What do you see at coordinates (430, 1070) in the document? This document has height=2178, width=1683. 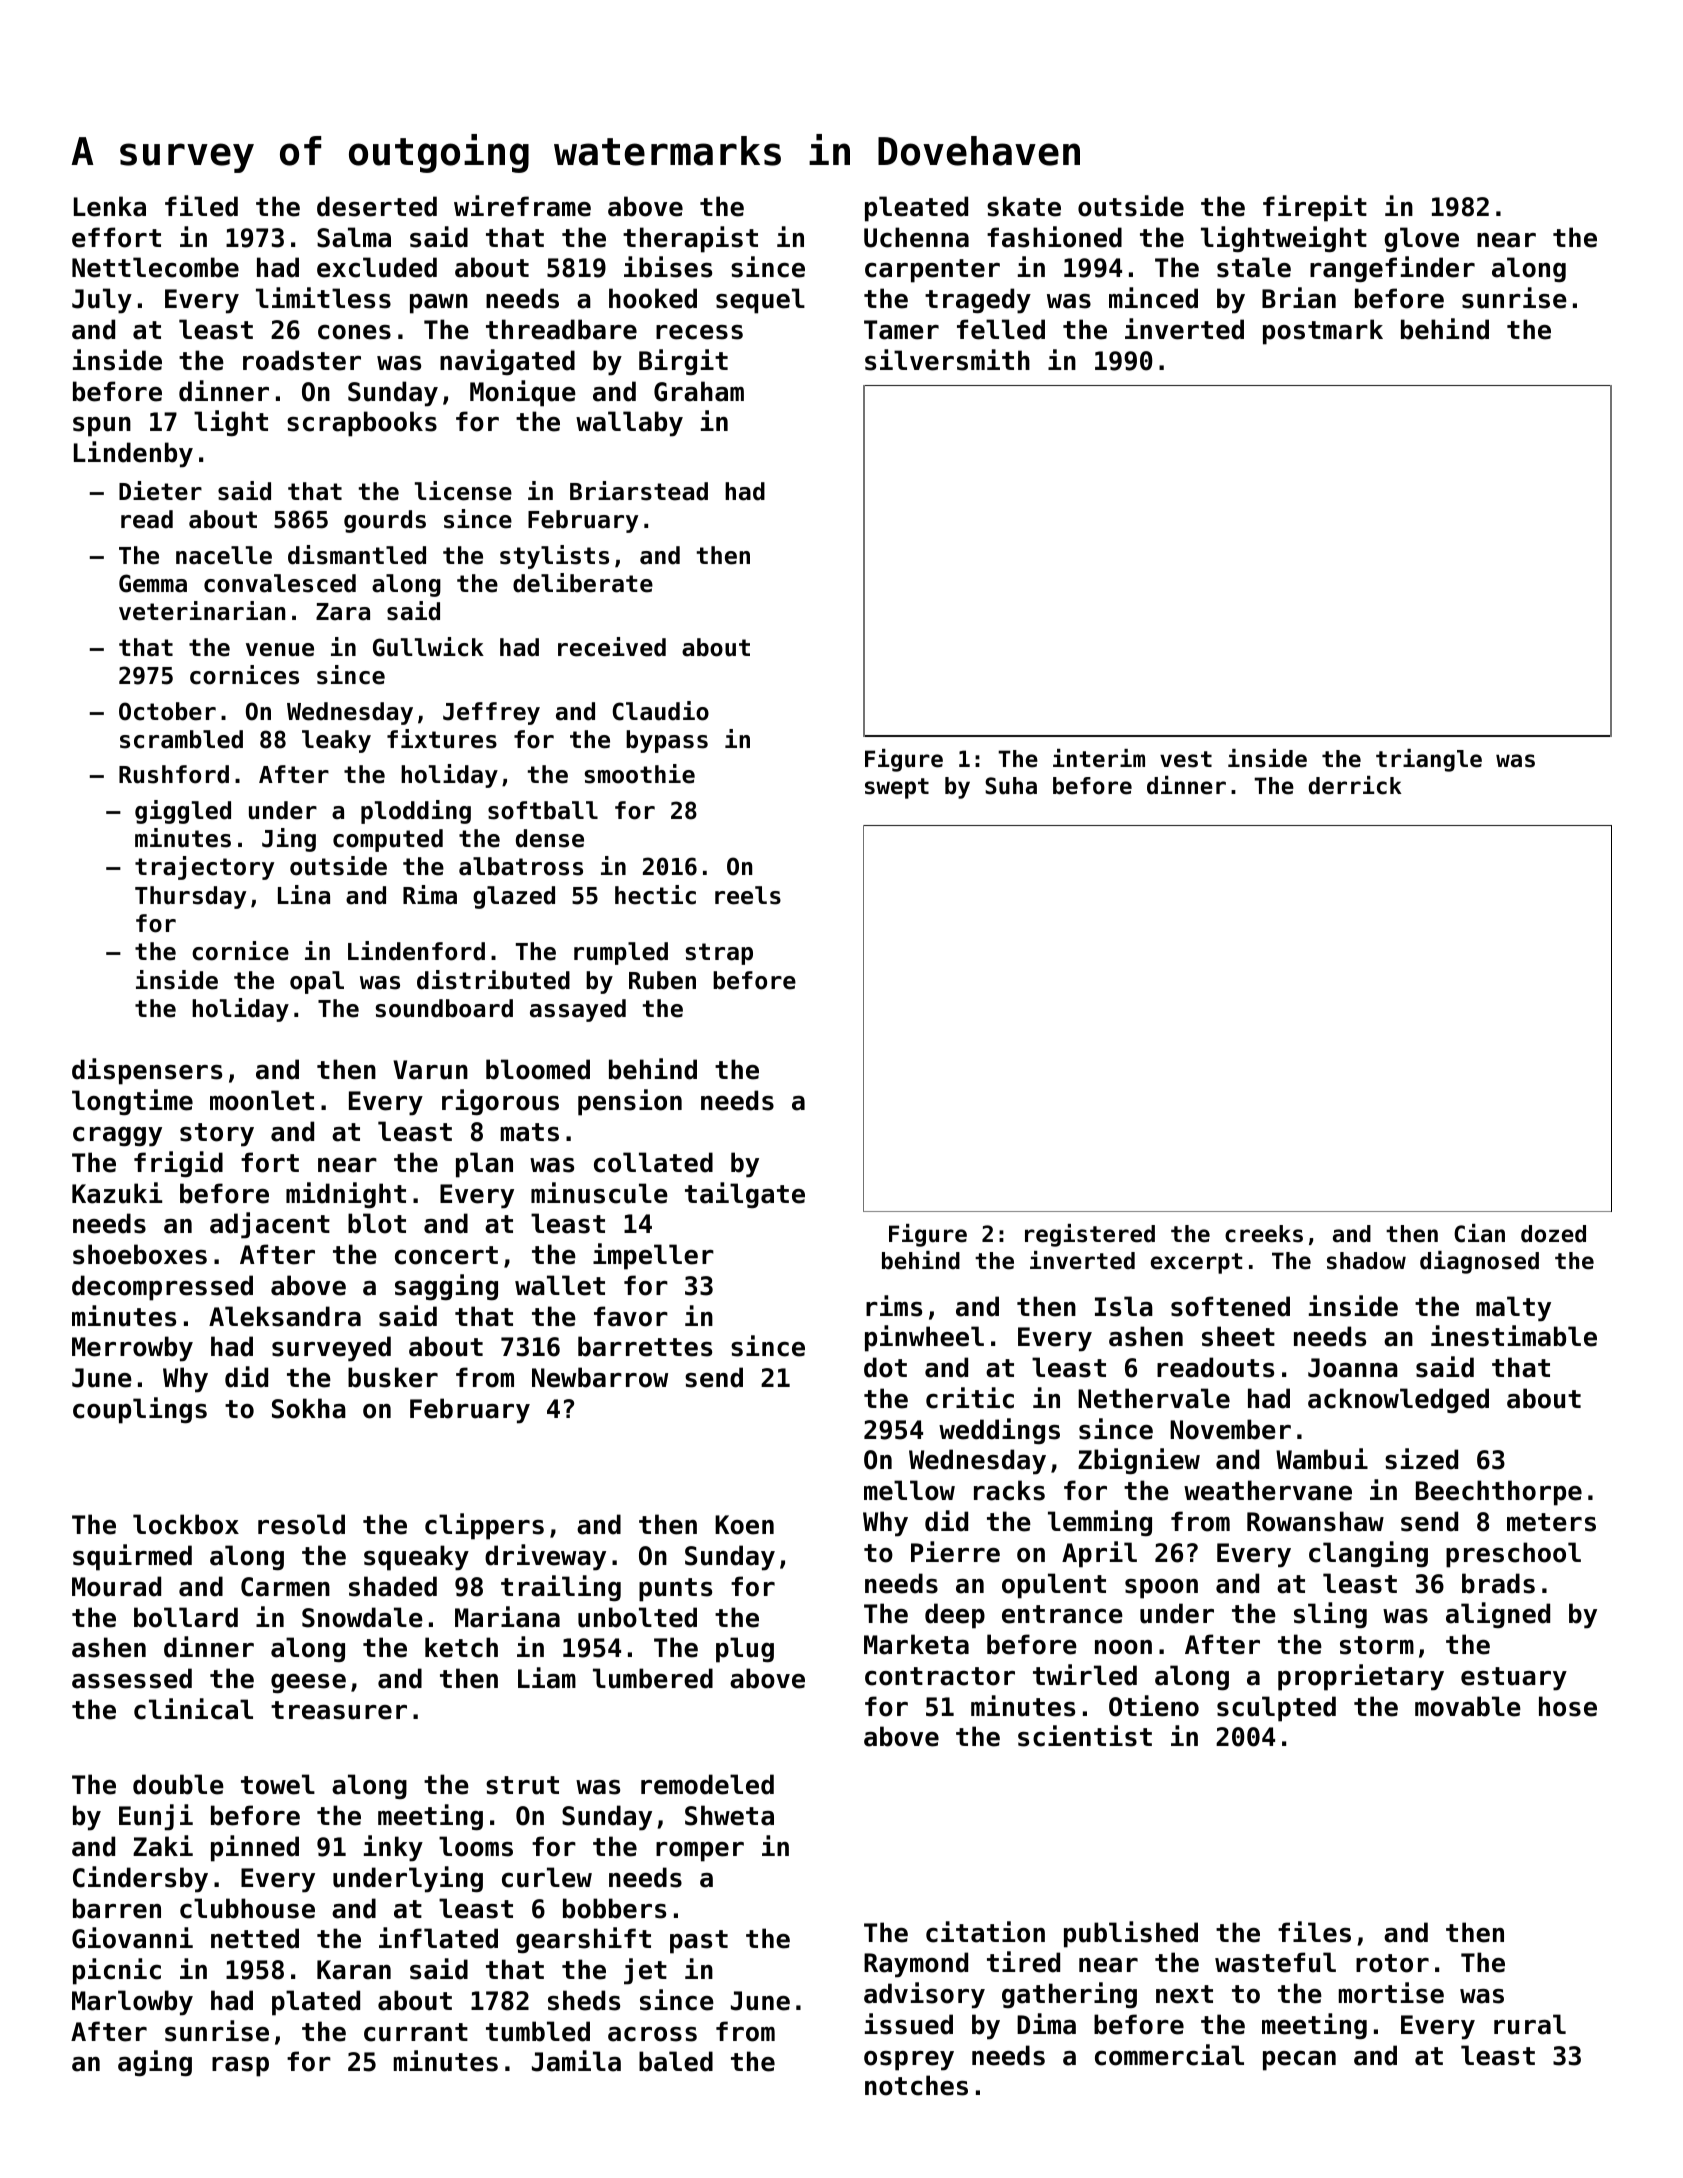 I see `Varun` at bounding box center [430, 1070].
